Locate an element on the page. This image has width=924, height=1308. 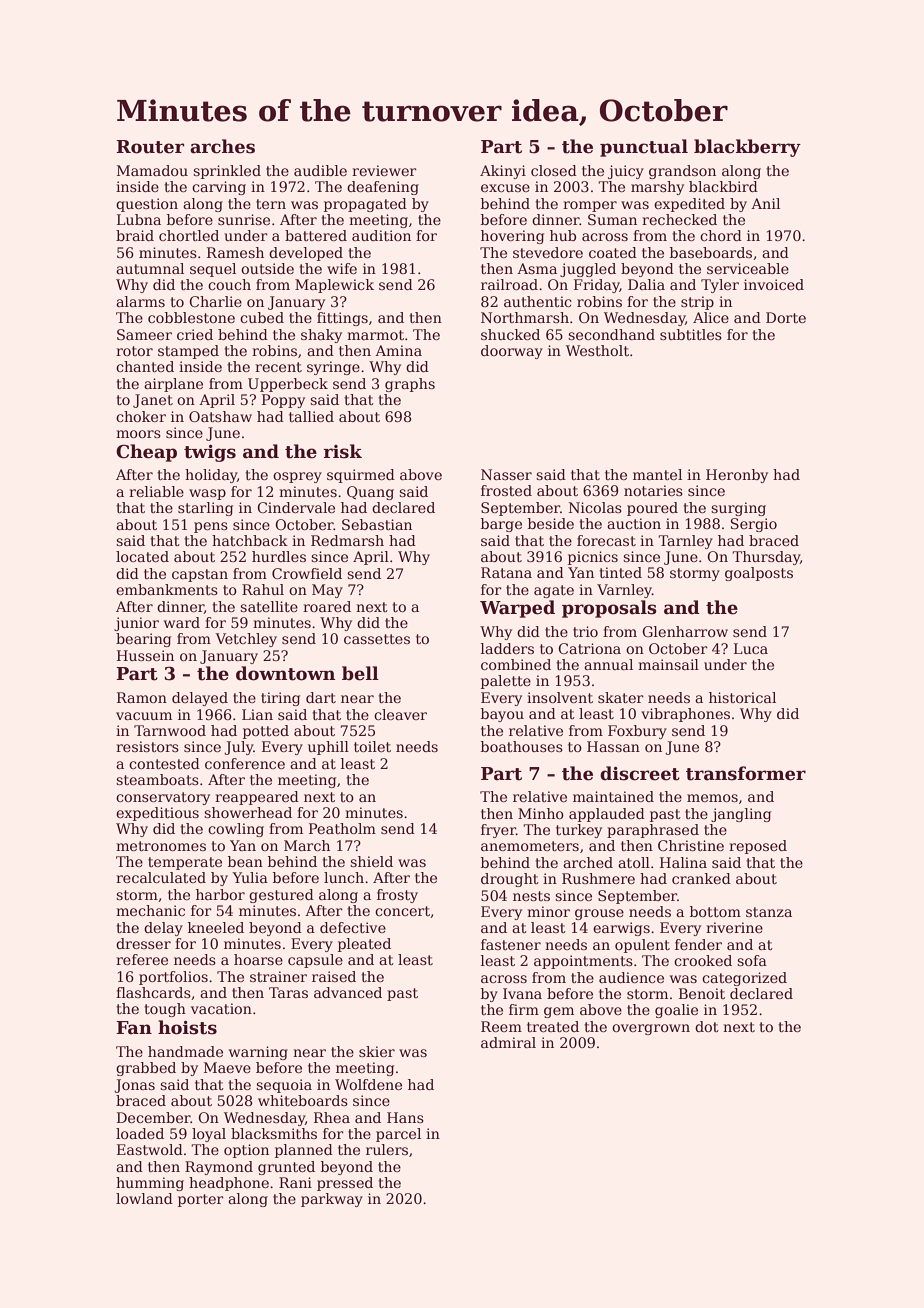
Router is located at coordinates (150, 147).
